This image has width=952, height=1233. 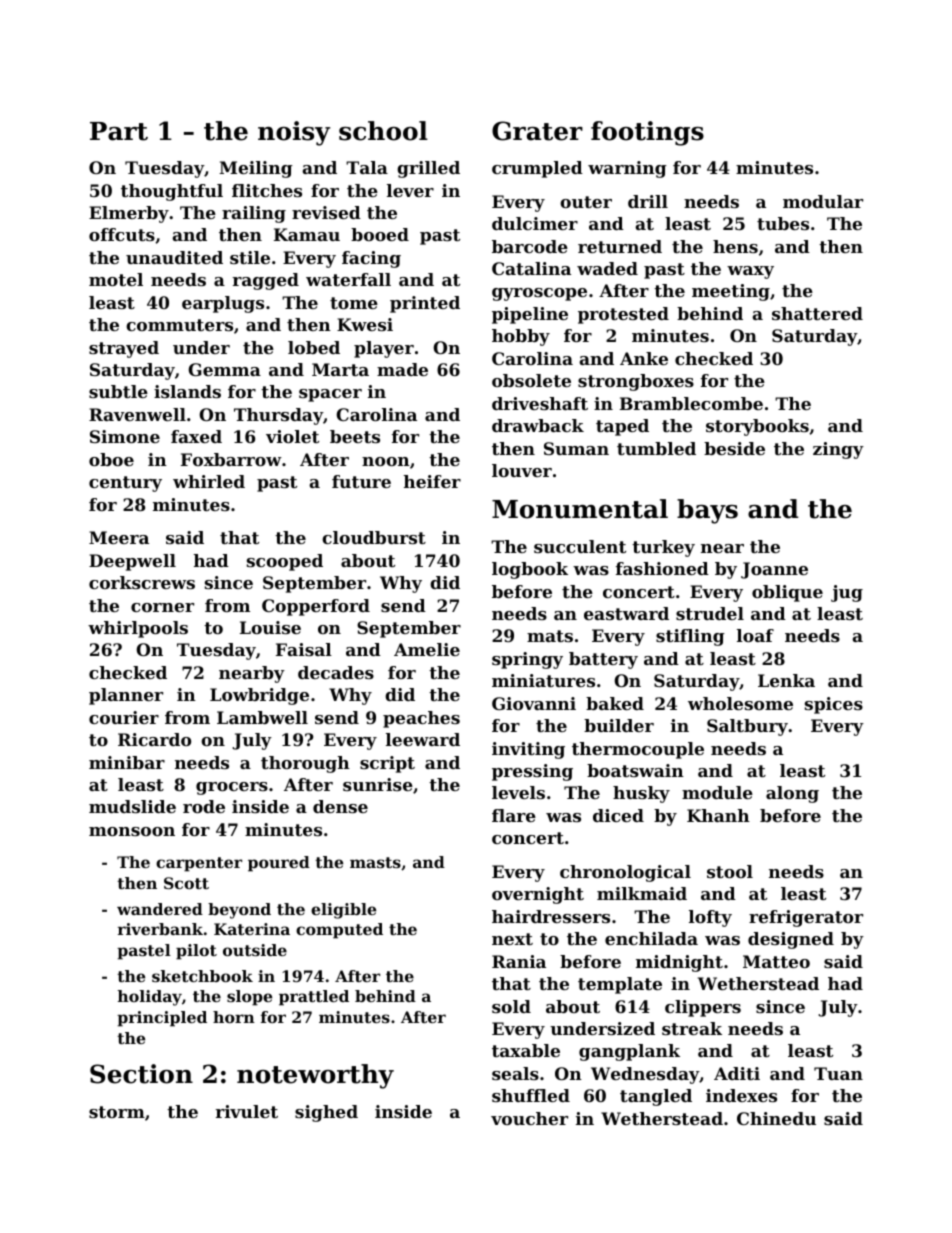 What do you see at coordinates (129, 214) in the image?
I see `Elmerby` at bounding box center [129, 214].
